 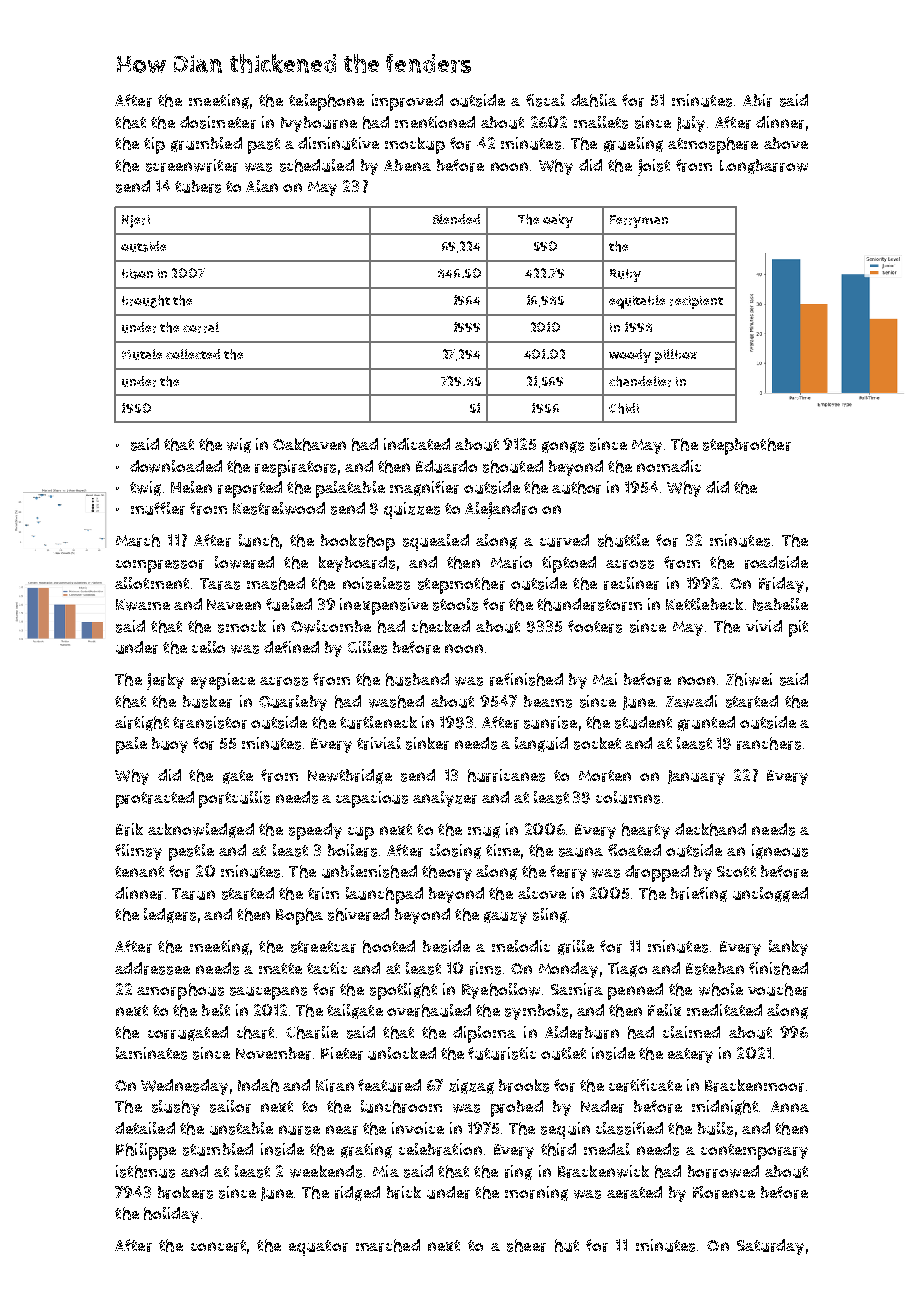 I want to click on gongs, so click(x=563, y=447).
